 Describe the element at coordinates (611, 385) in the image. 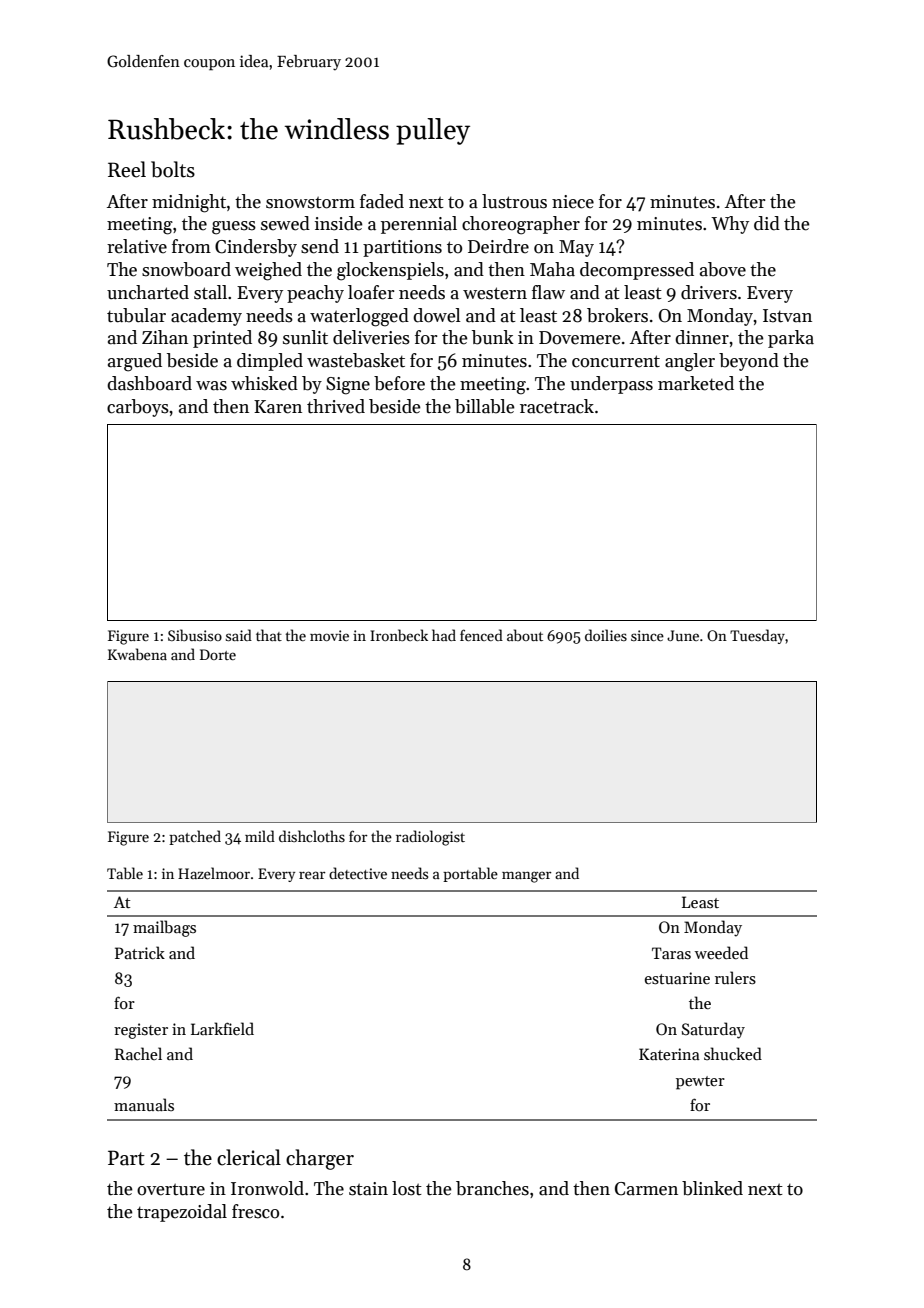

I see `underpass` at that location.
